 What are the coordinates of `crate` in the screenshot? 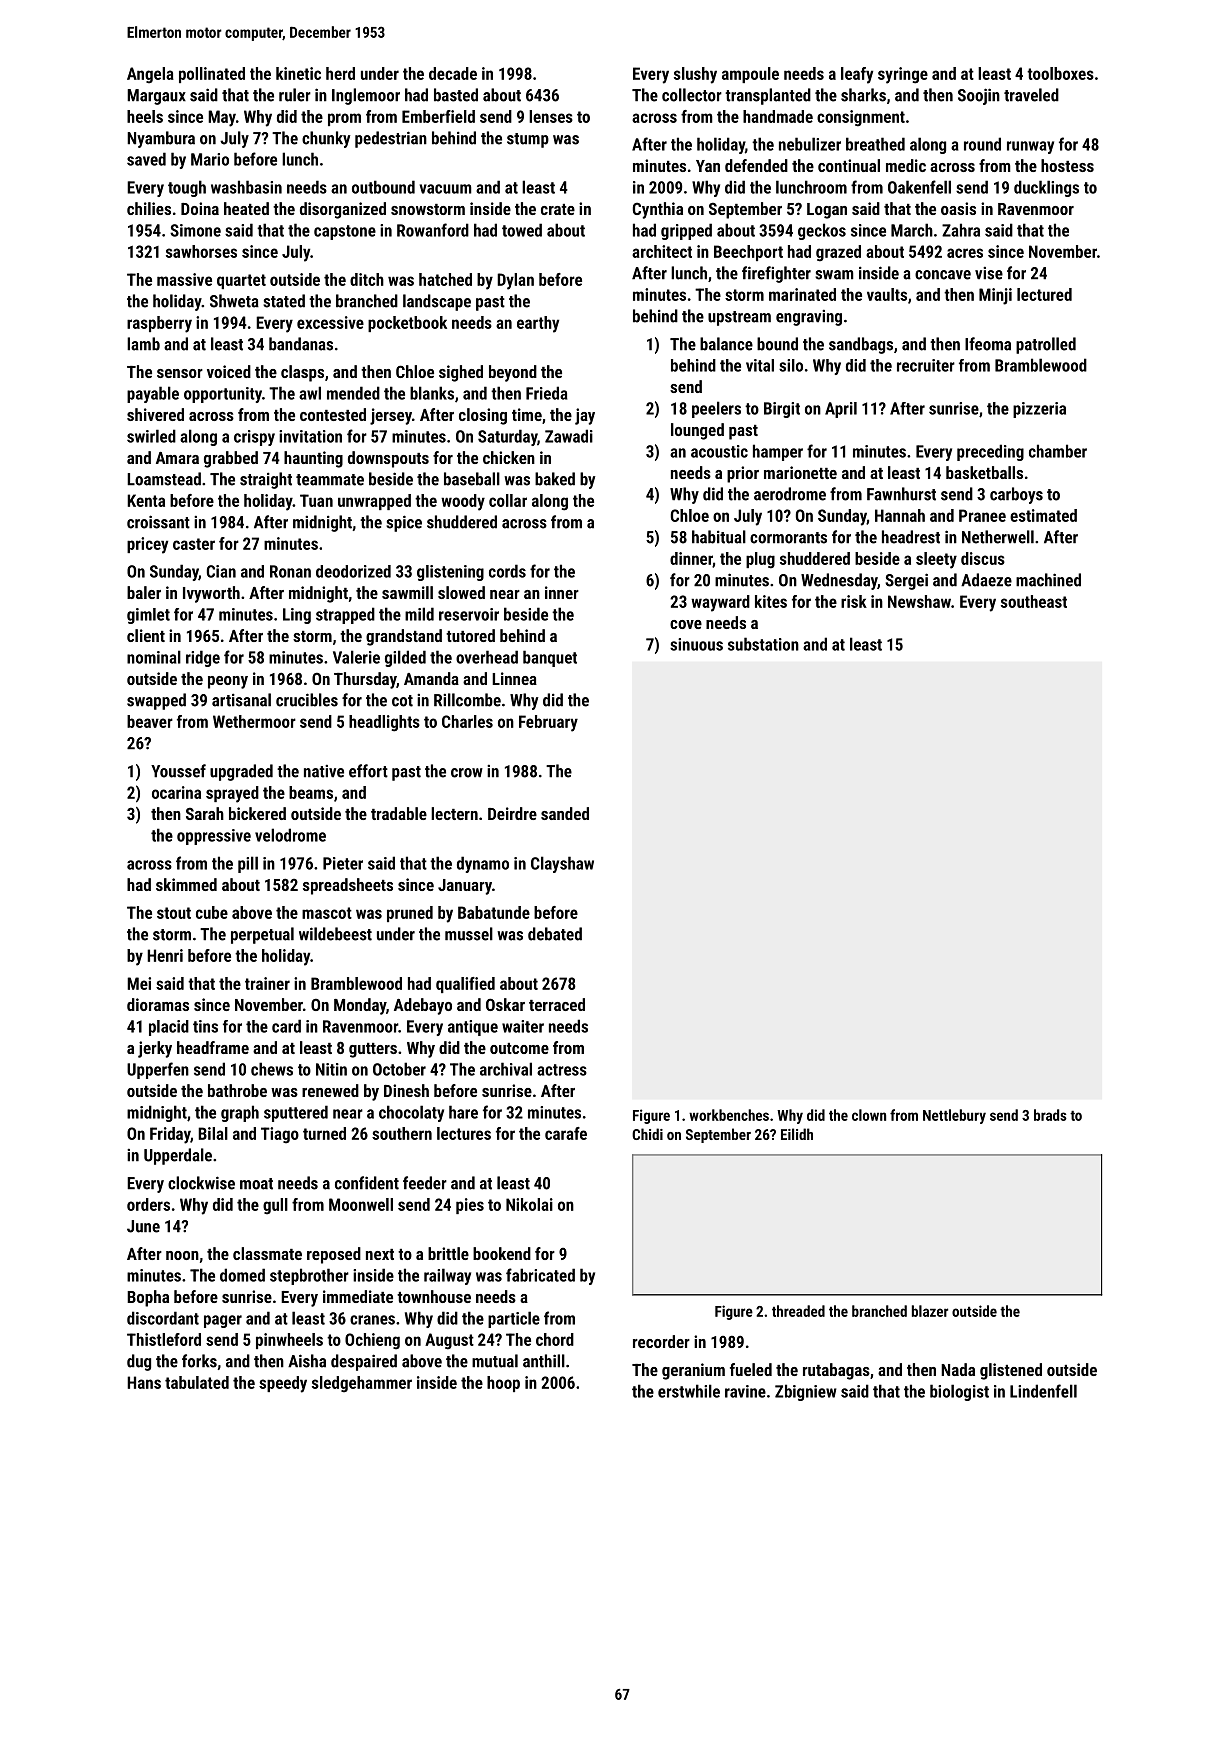 It's located at (558, 209).
